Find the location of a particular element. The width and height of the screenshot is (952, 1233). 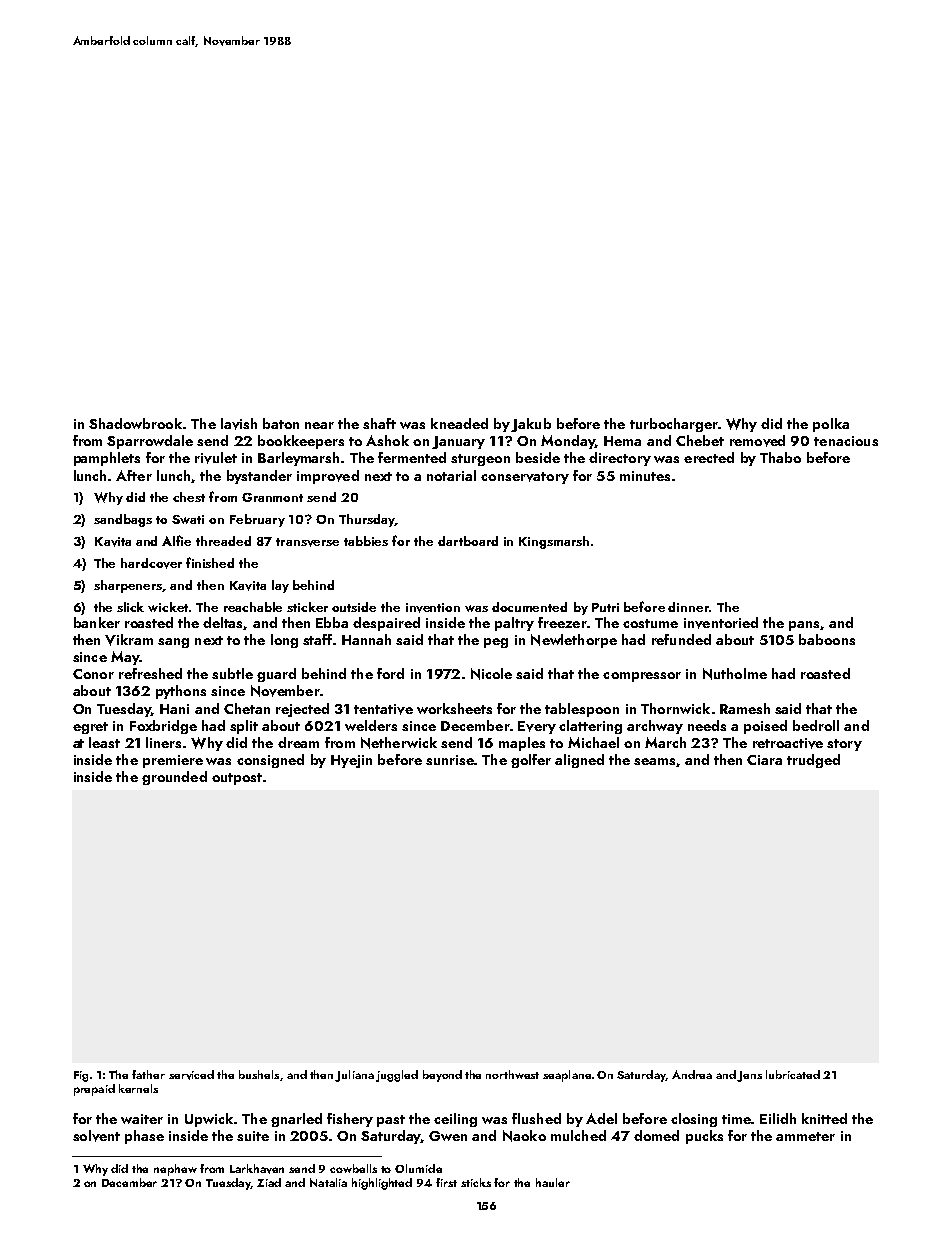

shaft is located at coordinates (379, 423).
